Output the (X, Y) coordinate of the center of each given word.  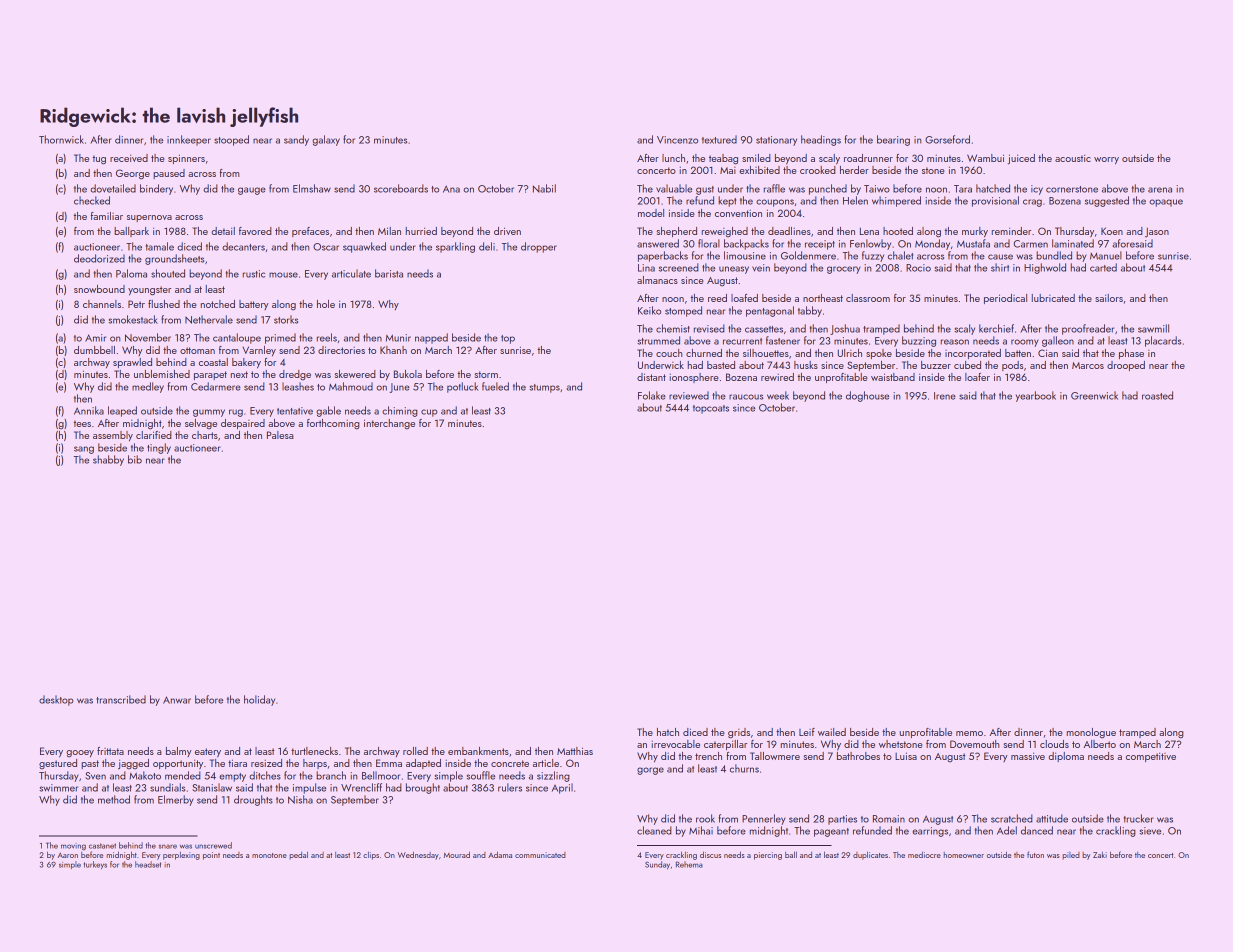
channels (102, 304)
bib (135, 459)
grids (739, 733)
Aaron (67, 855)
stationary (776, 141)
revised (709, 328)
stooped (231, 140)
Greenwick (1094, 395)
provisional (995, 201)
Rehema (689, 864)
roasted (1157, 395)
